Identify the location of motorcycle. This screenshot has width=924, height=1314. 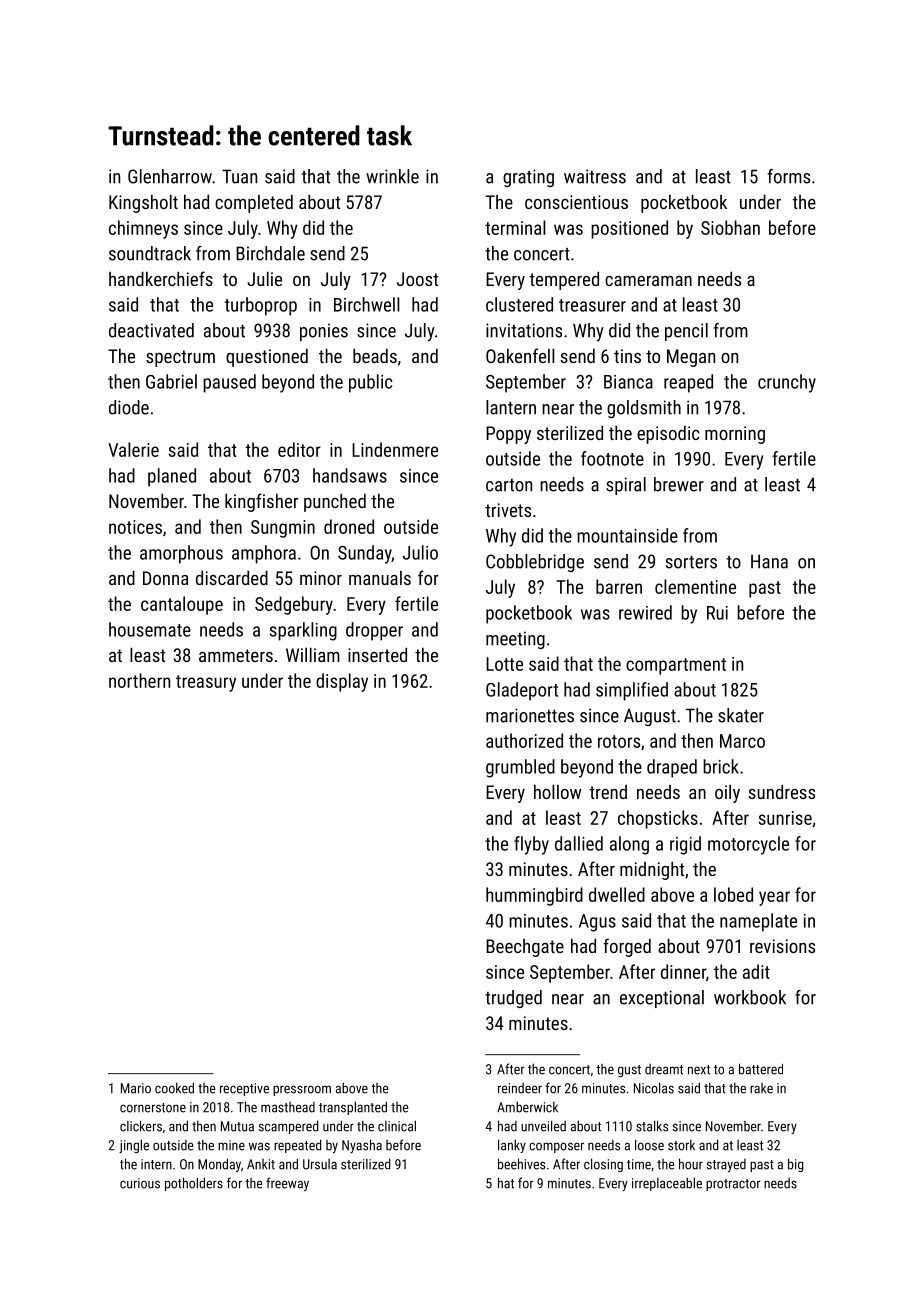
(748, 845).
